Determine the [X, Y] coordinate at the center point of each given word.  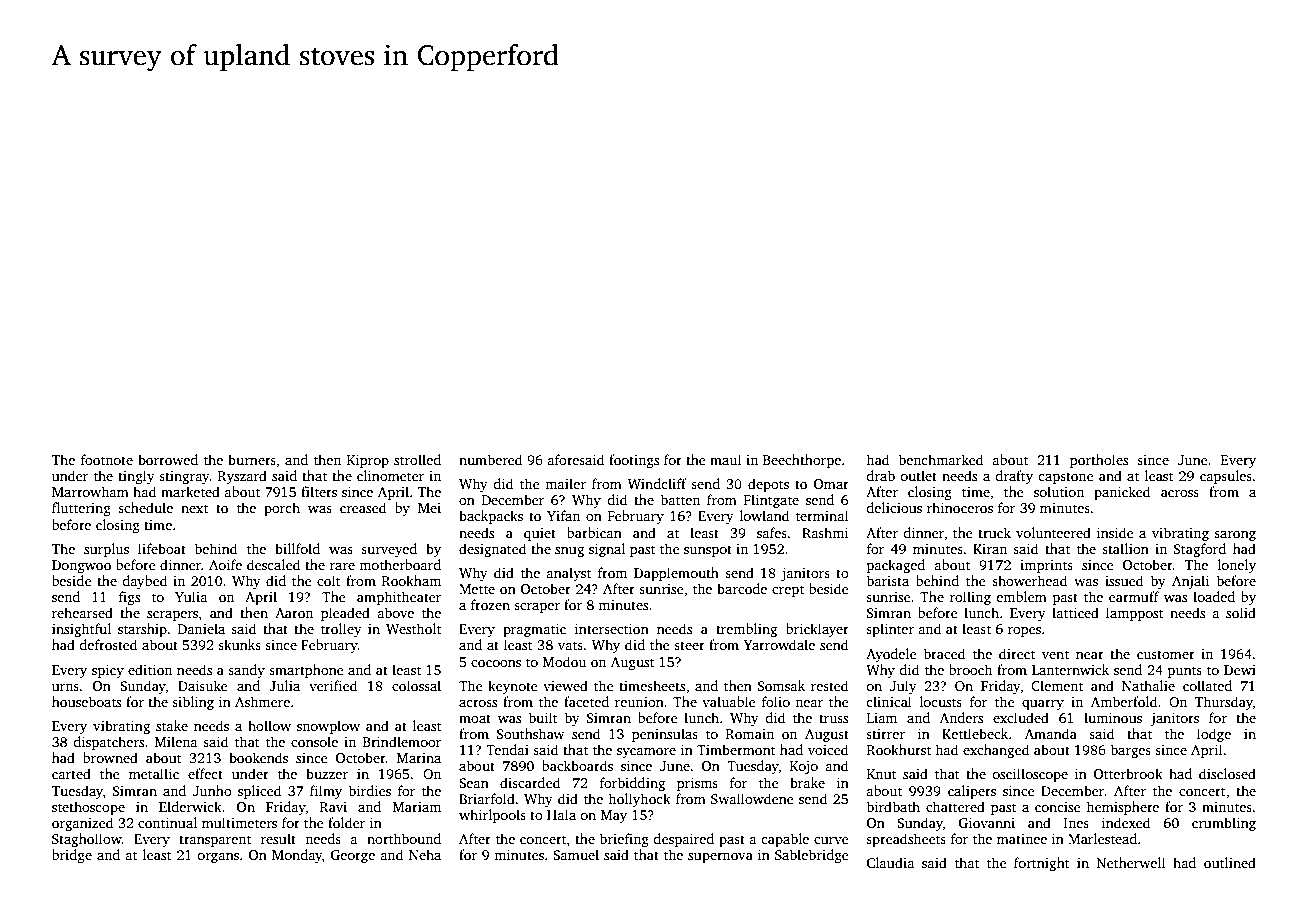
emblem [1021, 596]
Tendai [507, 749]
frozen [490, 604]
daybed [145, 582]
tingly [136, 477]
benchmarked [941, 459]
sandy [246, 671]
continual [167, 822]
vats [570, 645]
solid [1241, 612]
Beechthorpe [802, 461]
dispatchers [108, 743]
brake [807, 782]
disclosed [1227, 773]
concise [1057, 807]
